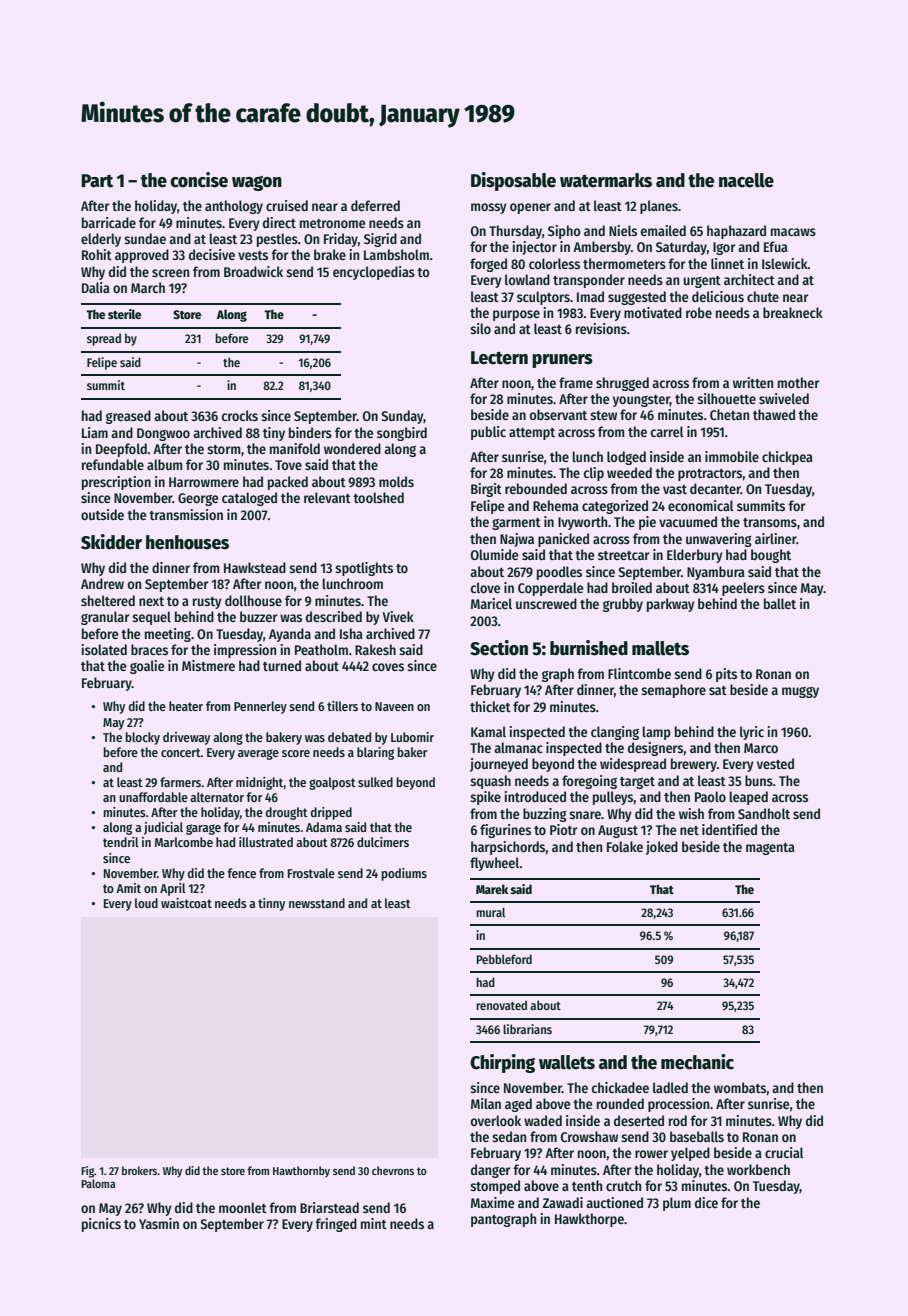 The image size is (908, 1316). Describe the element at coordinates (310, 432) in the document. I see `binders` at that location.
